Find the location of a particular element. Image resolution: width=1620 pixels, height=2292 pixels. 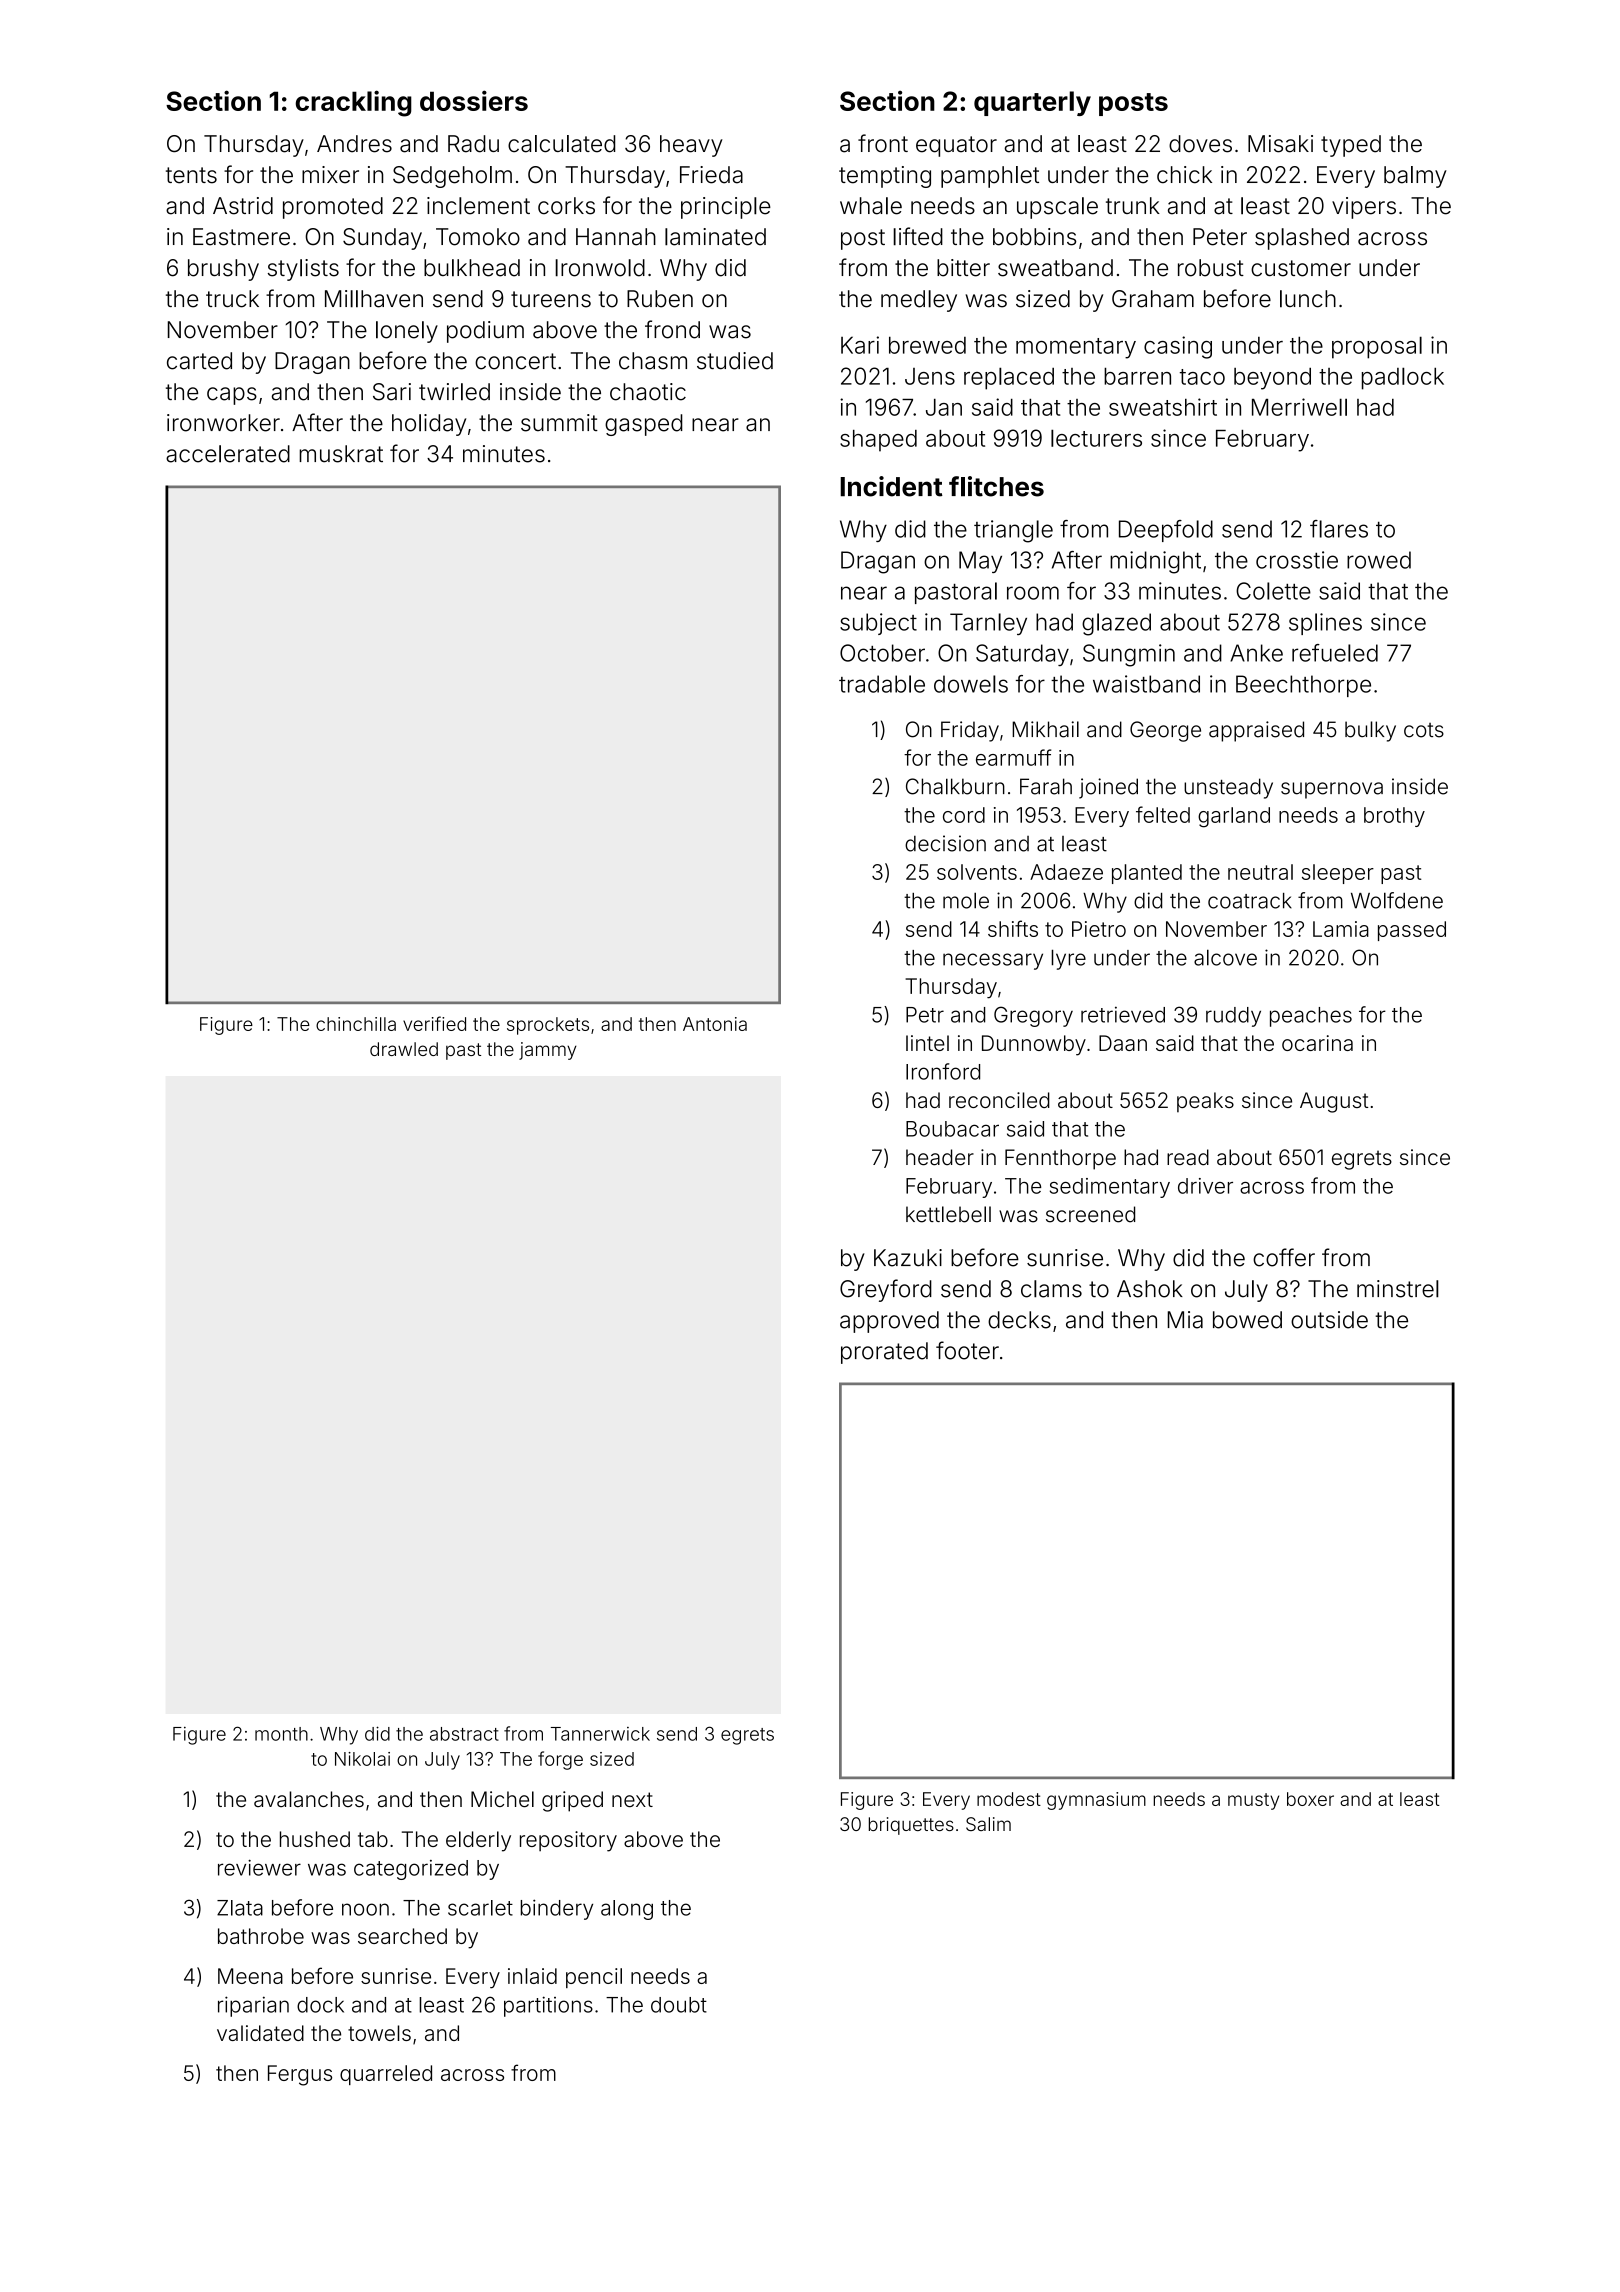

musty is located at coordinates (1253, 1801).
